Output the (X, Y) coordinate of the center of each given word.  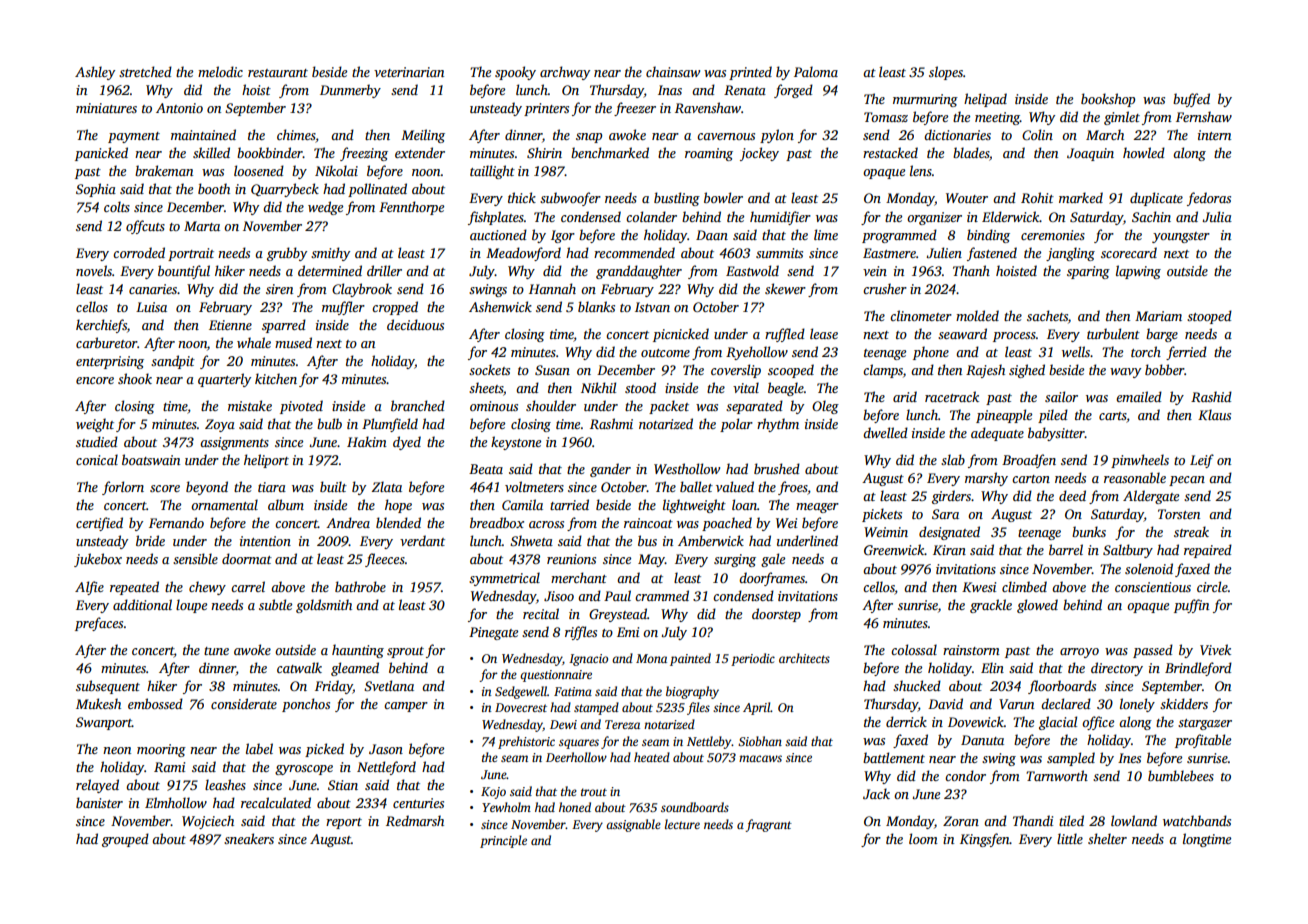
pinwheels (1140, 461)
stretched (145, 71)
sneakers (249, 838)
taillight (492, 172)
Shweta (531, 540)
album (286, 504)
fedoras (1209, 199)
